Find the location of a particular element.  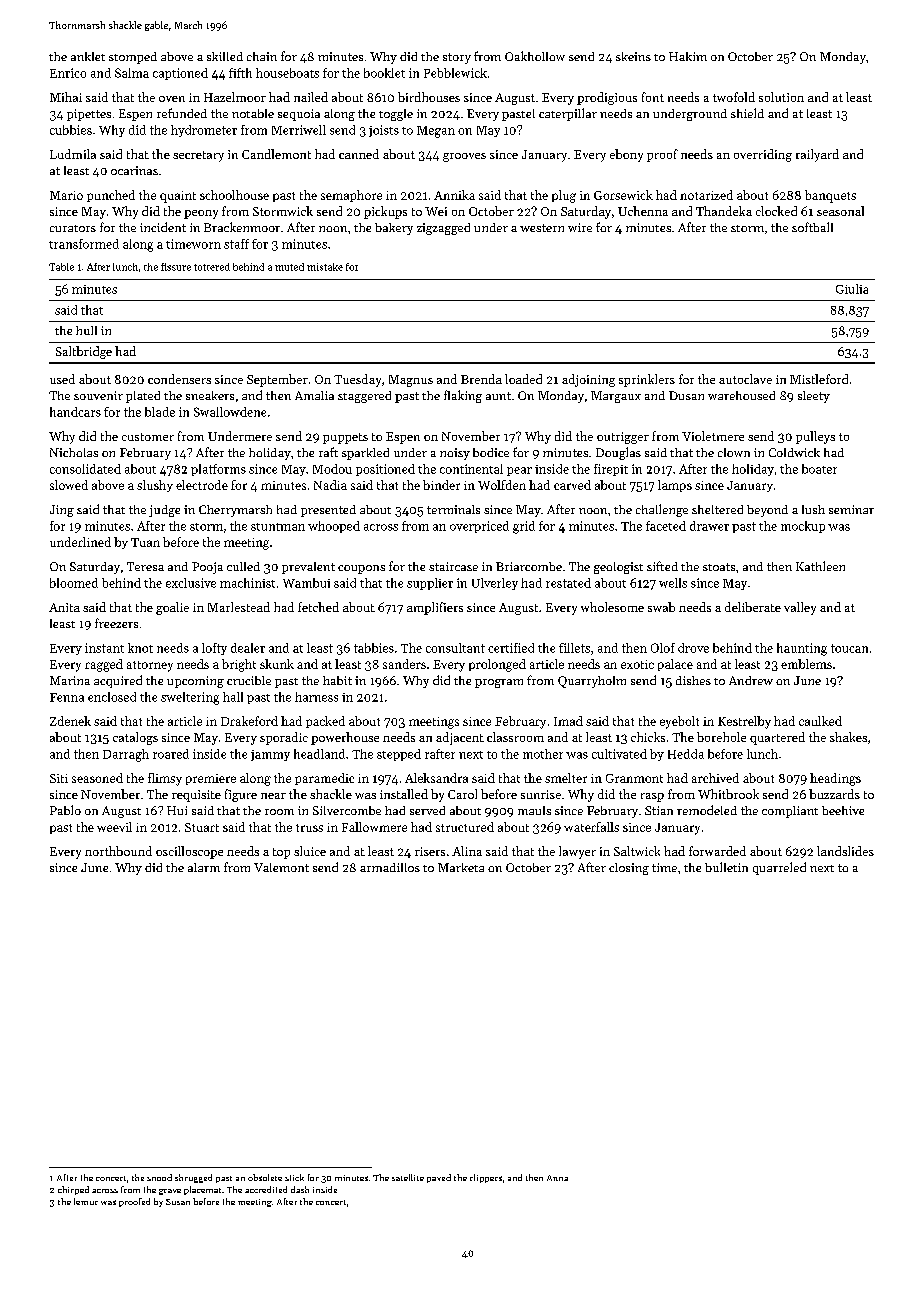

Brenda is located at coordinates (481, 379).
